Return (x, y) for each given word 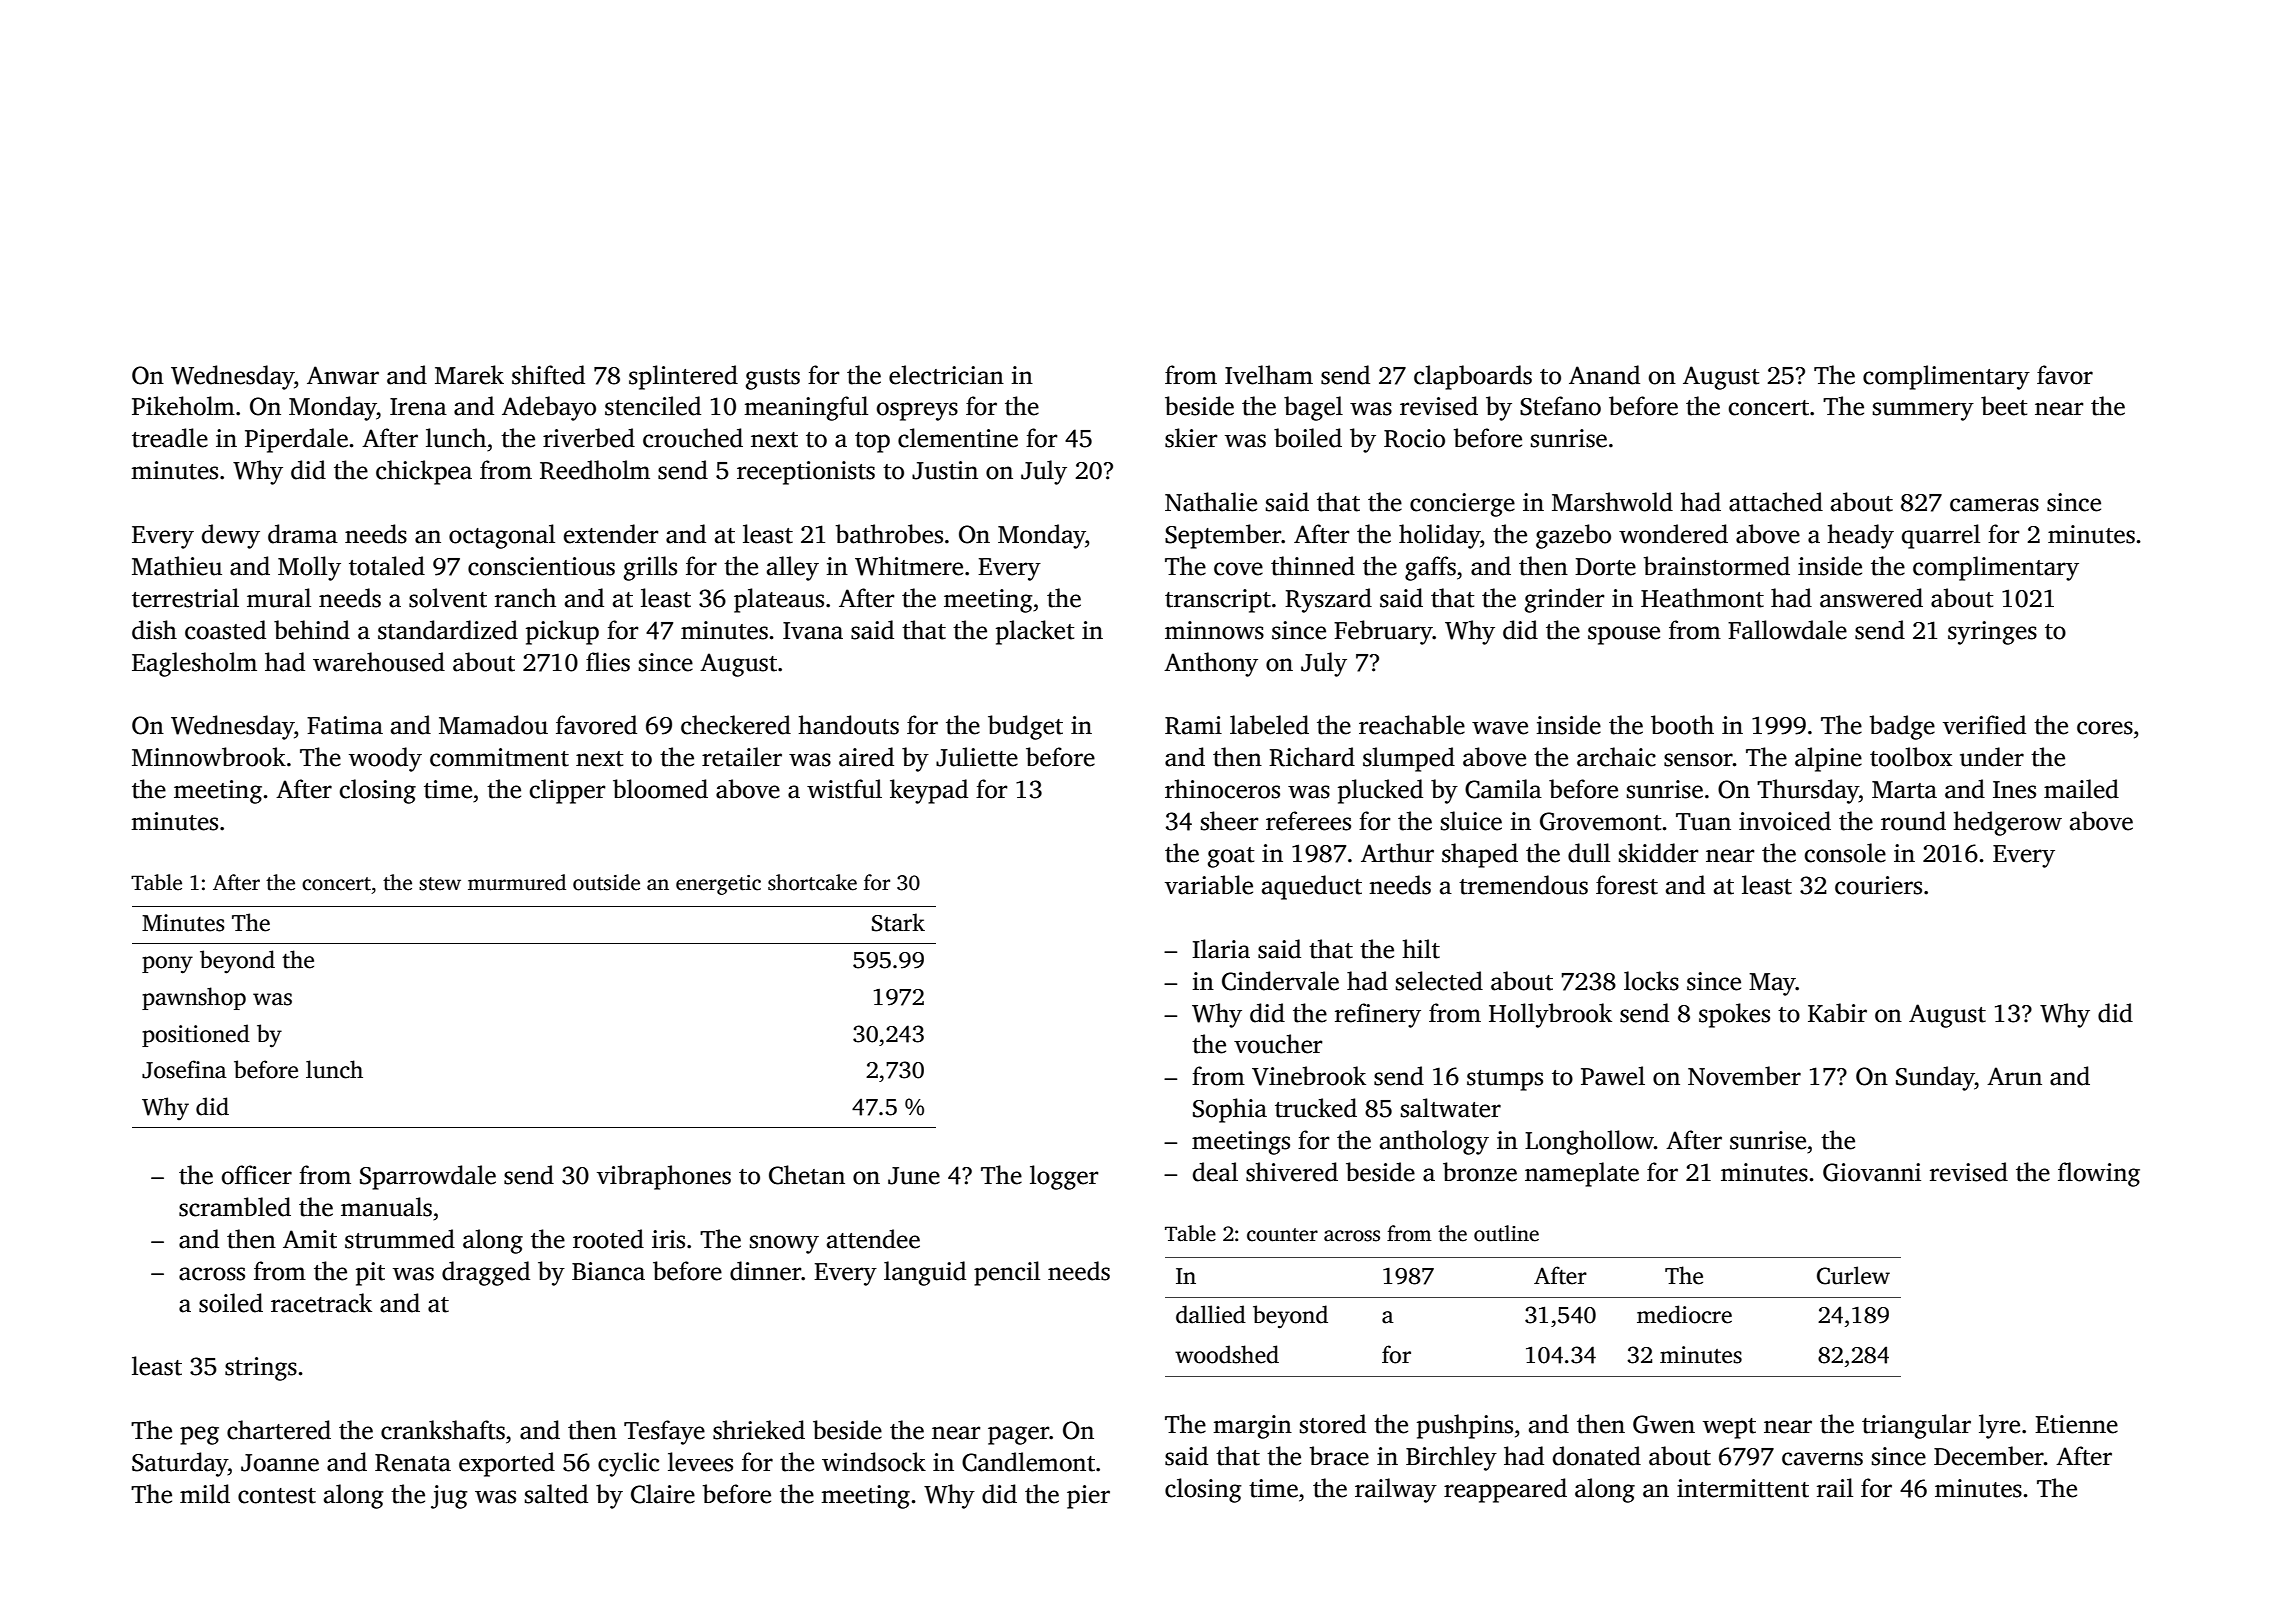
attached (1776, 502)
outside (606, 882)
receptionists (806, 473)
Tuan (1703, 822)
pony (167, 965)
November (1744, 1076)
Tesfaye (664, 1432)
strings (261, 1369)
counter (1282, 1235)
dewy (231, 536)
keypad (929, 791)
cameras (1994, 505)
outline (1506, 1233)
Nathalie (1211, 502)
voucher (1278, 1044)
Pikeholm (183, 406)
